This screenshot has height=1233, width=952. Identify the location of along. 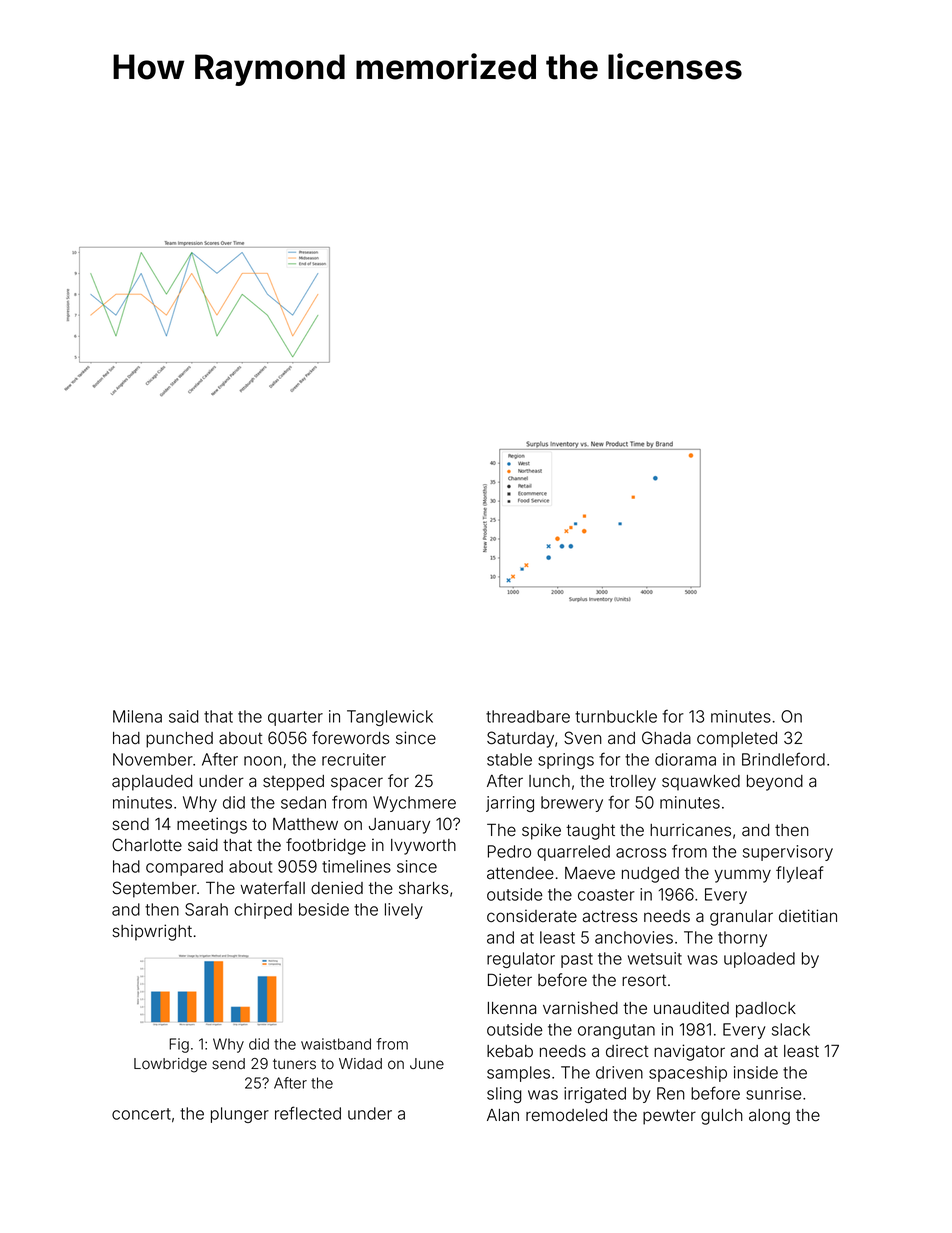
(769, 1117).
